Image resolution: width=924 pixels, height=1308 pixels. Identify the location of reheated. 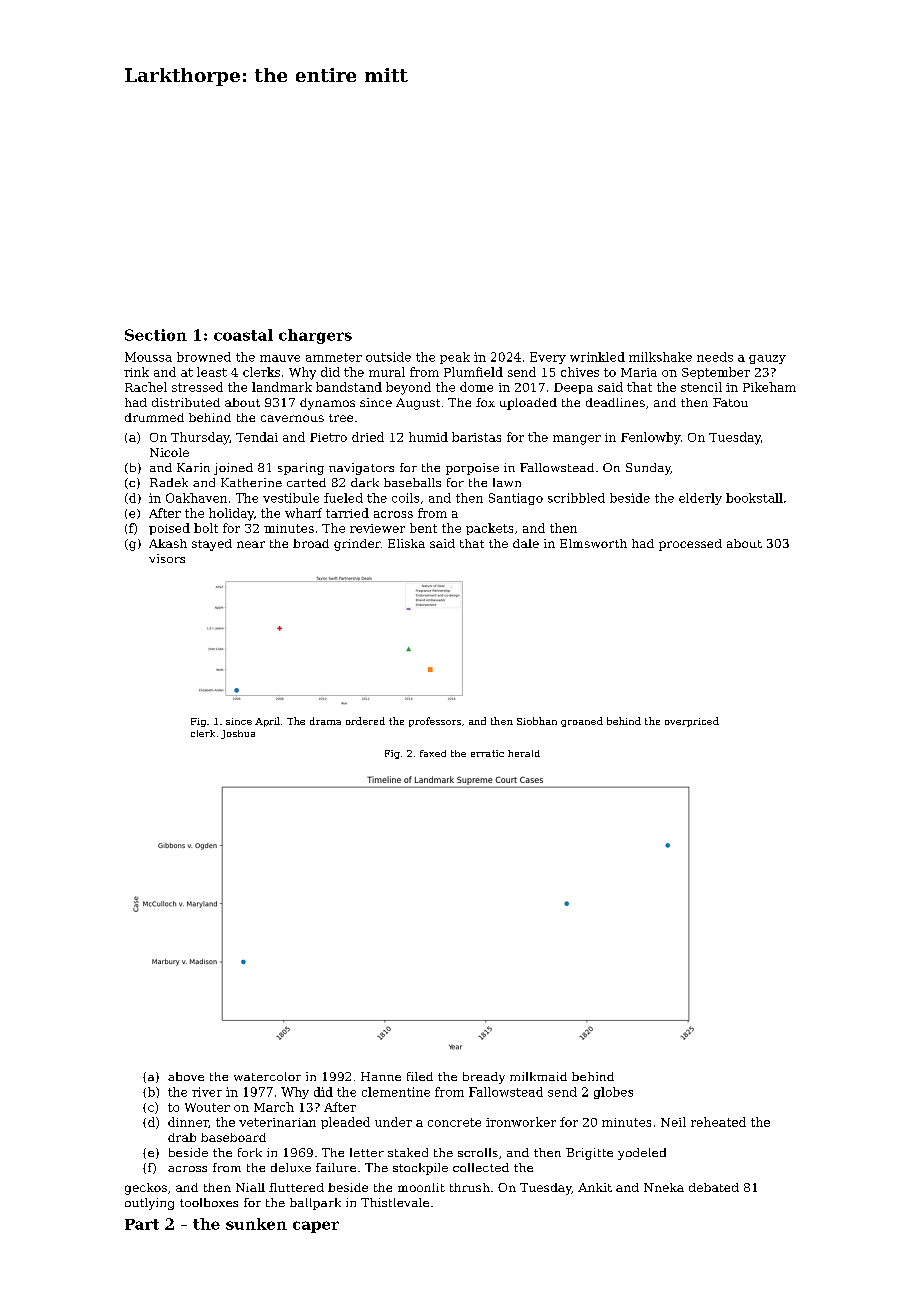
(718, 1122).
